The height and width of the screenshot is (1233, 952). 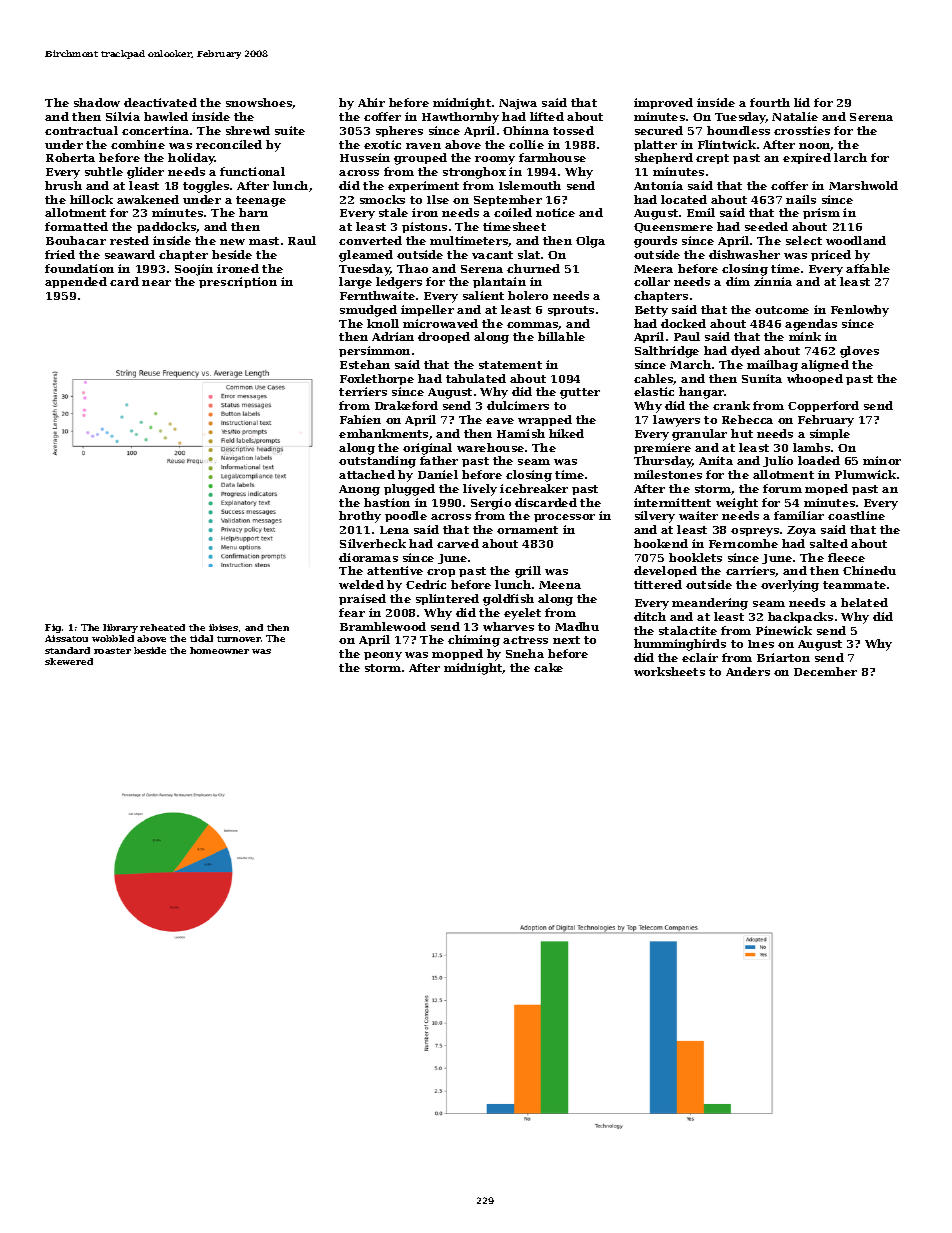 I want to click on Flintwick, so click(x=727, y=144).
